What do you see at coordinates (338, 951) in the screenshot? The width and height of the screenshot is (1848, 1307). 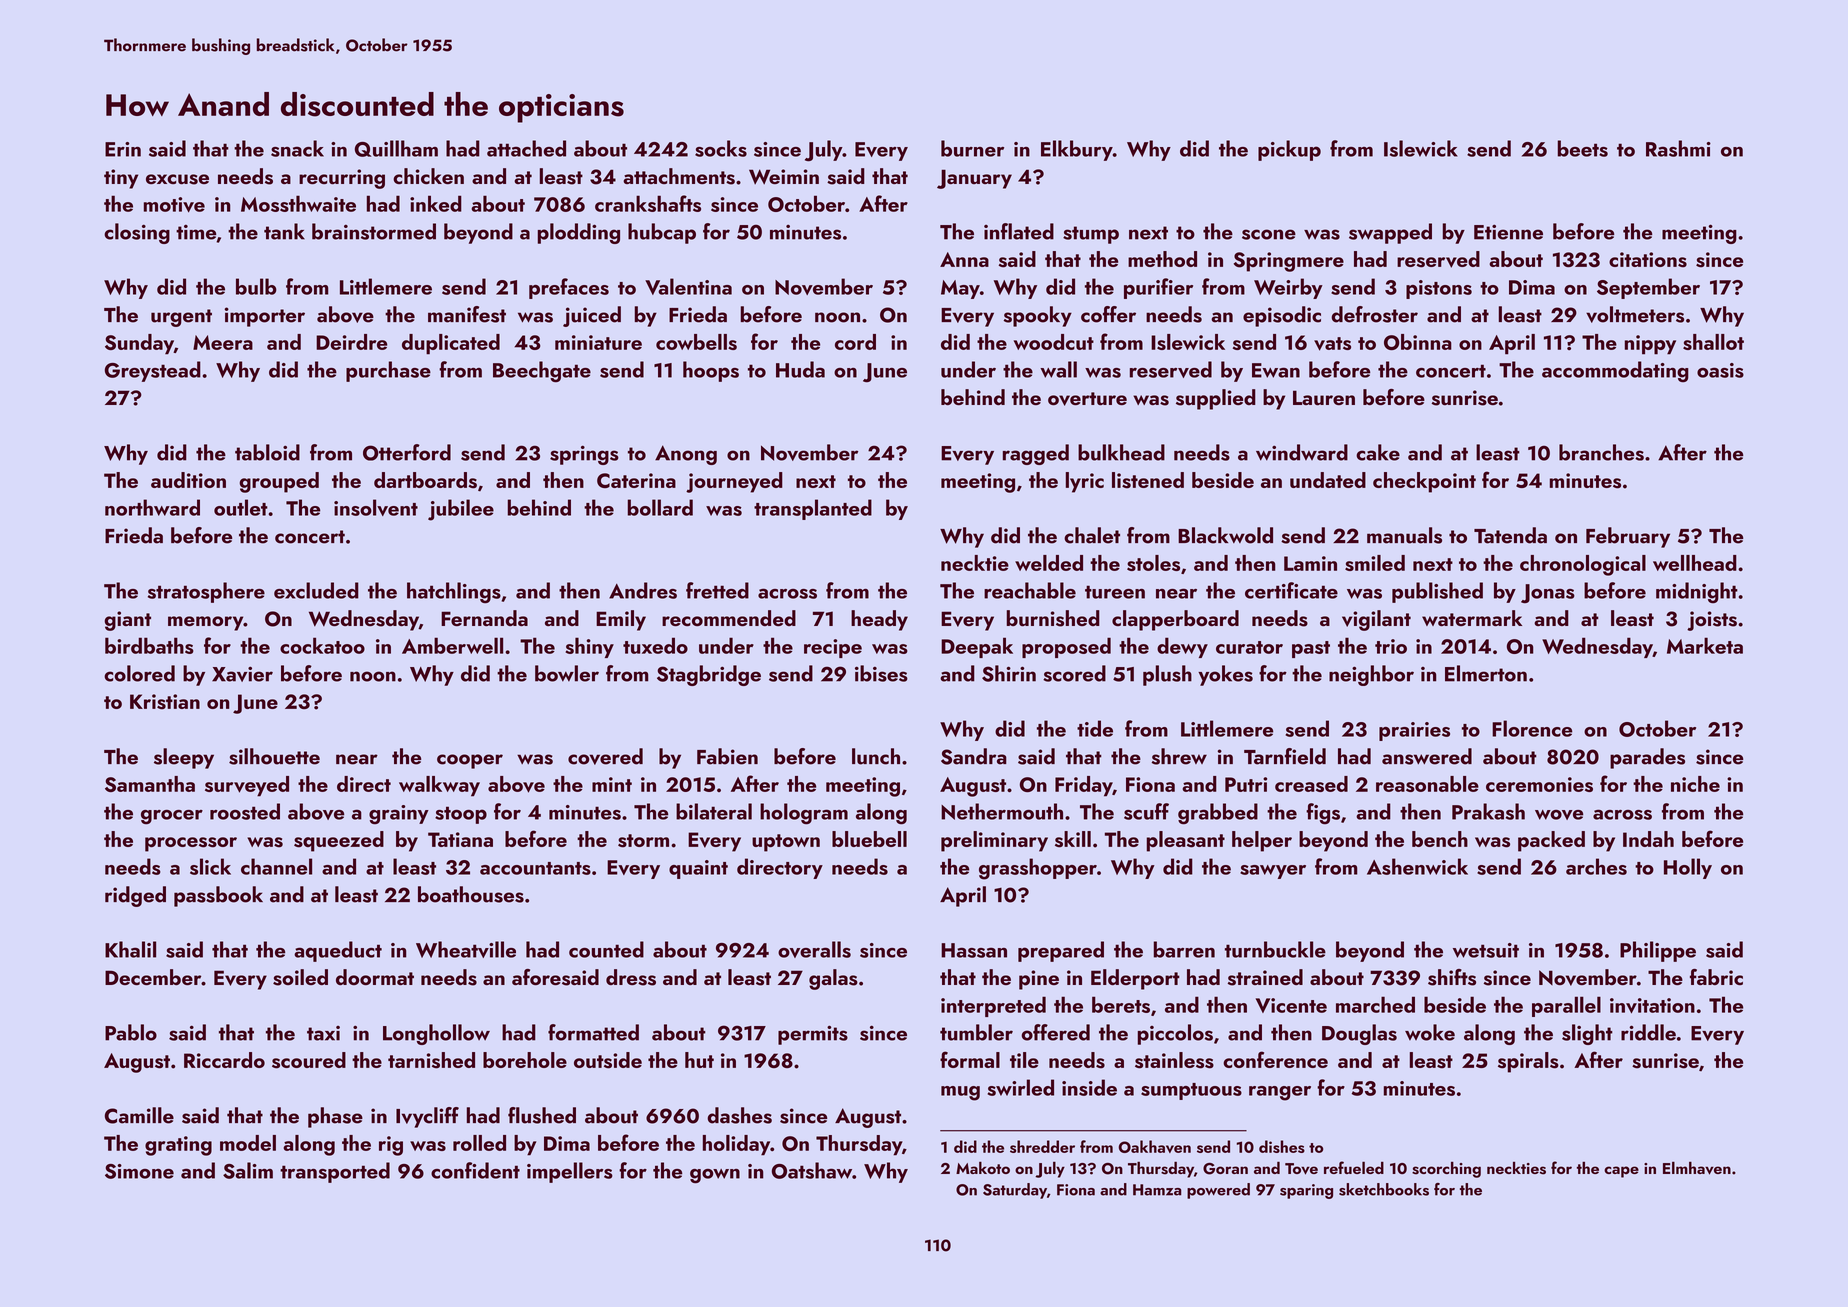 I see `aqueduct` at bounding box center [338, 951].
